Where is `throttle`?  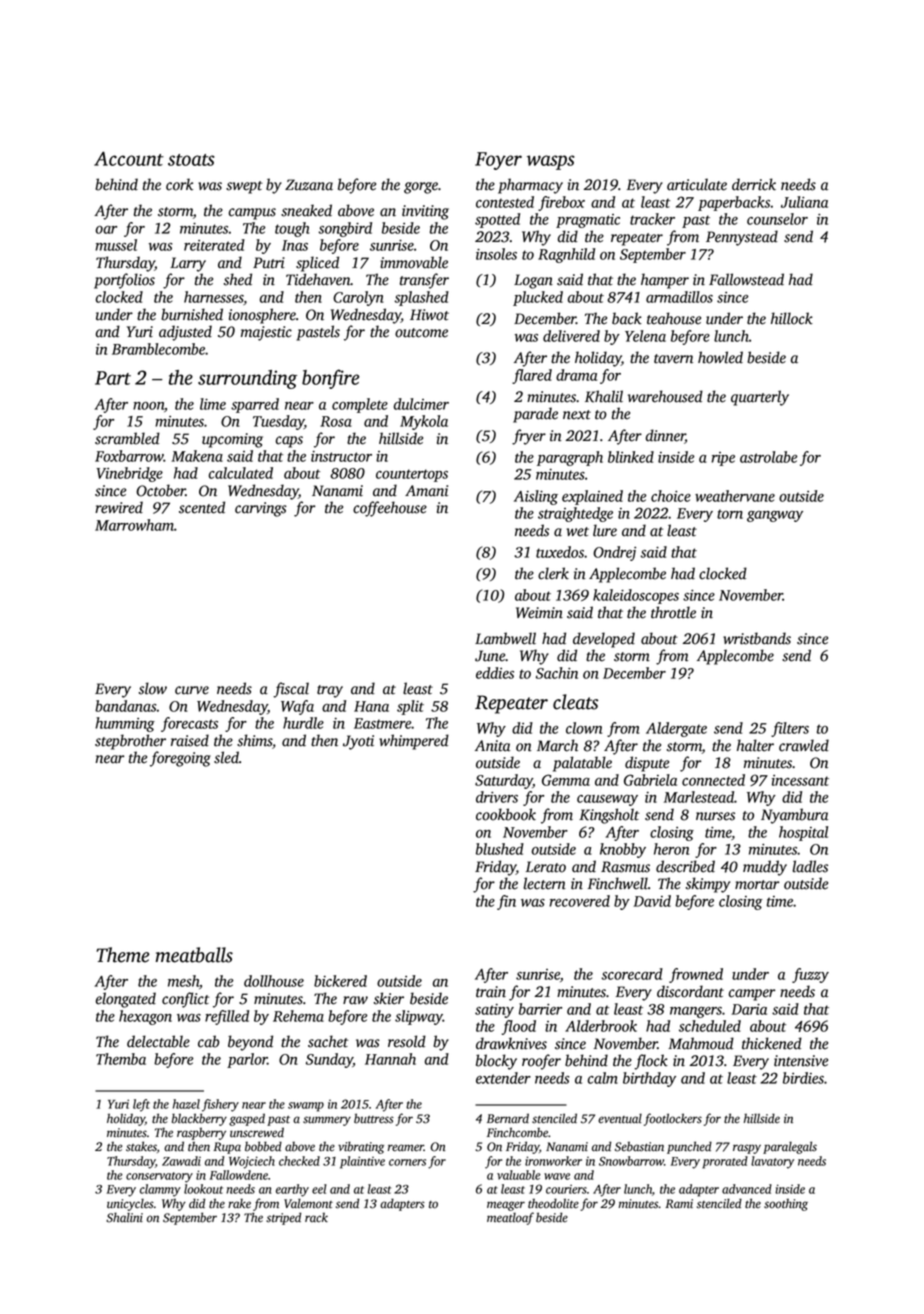 throttle is located at coordinates (673, 612).
